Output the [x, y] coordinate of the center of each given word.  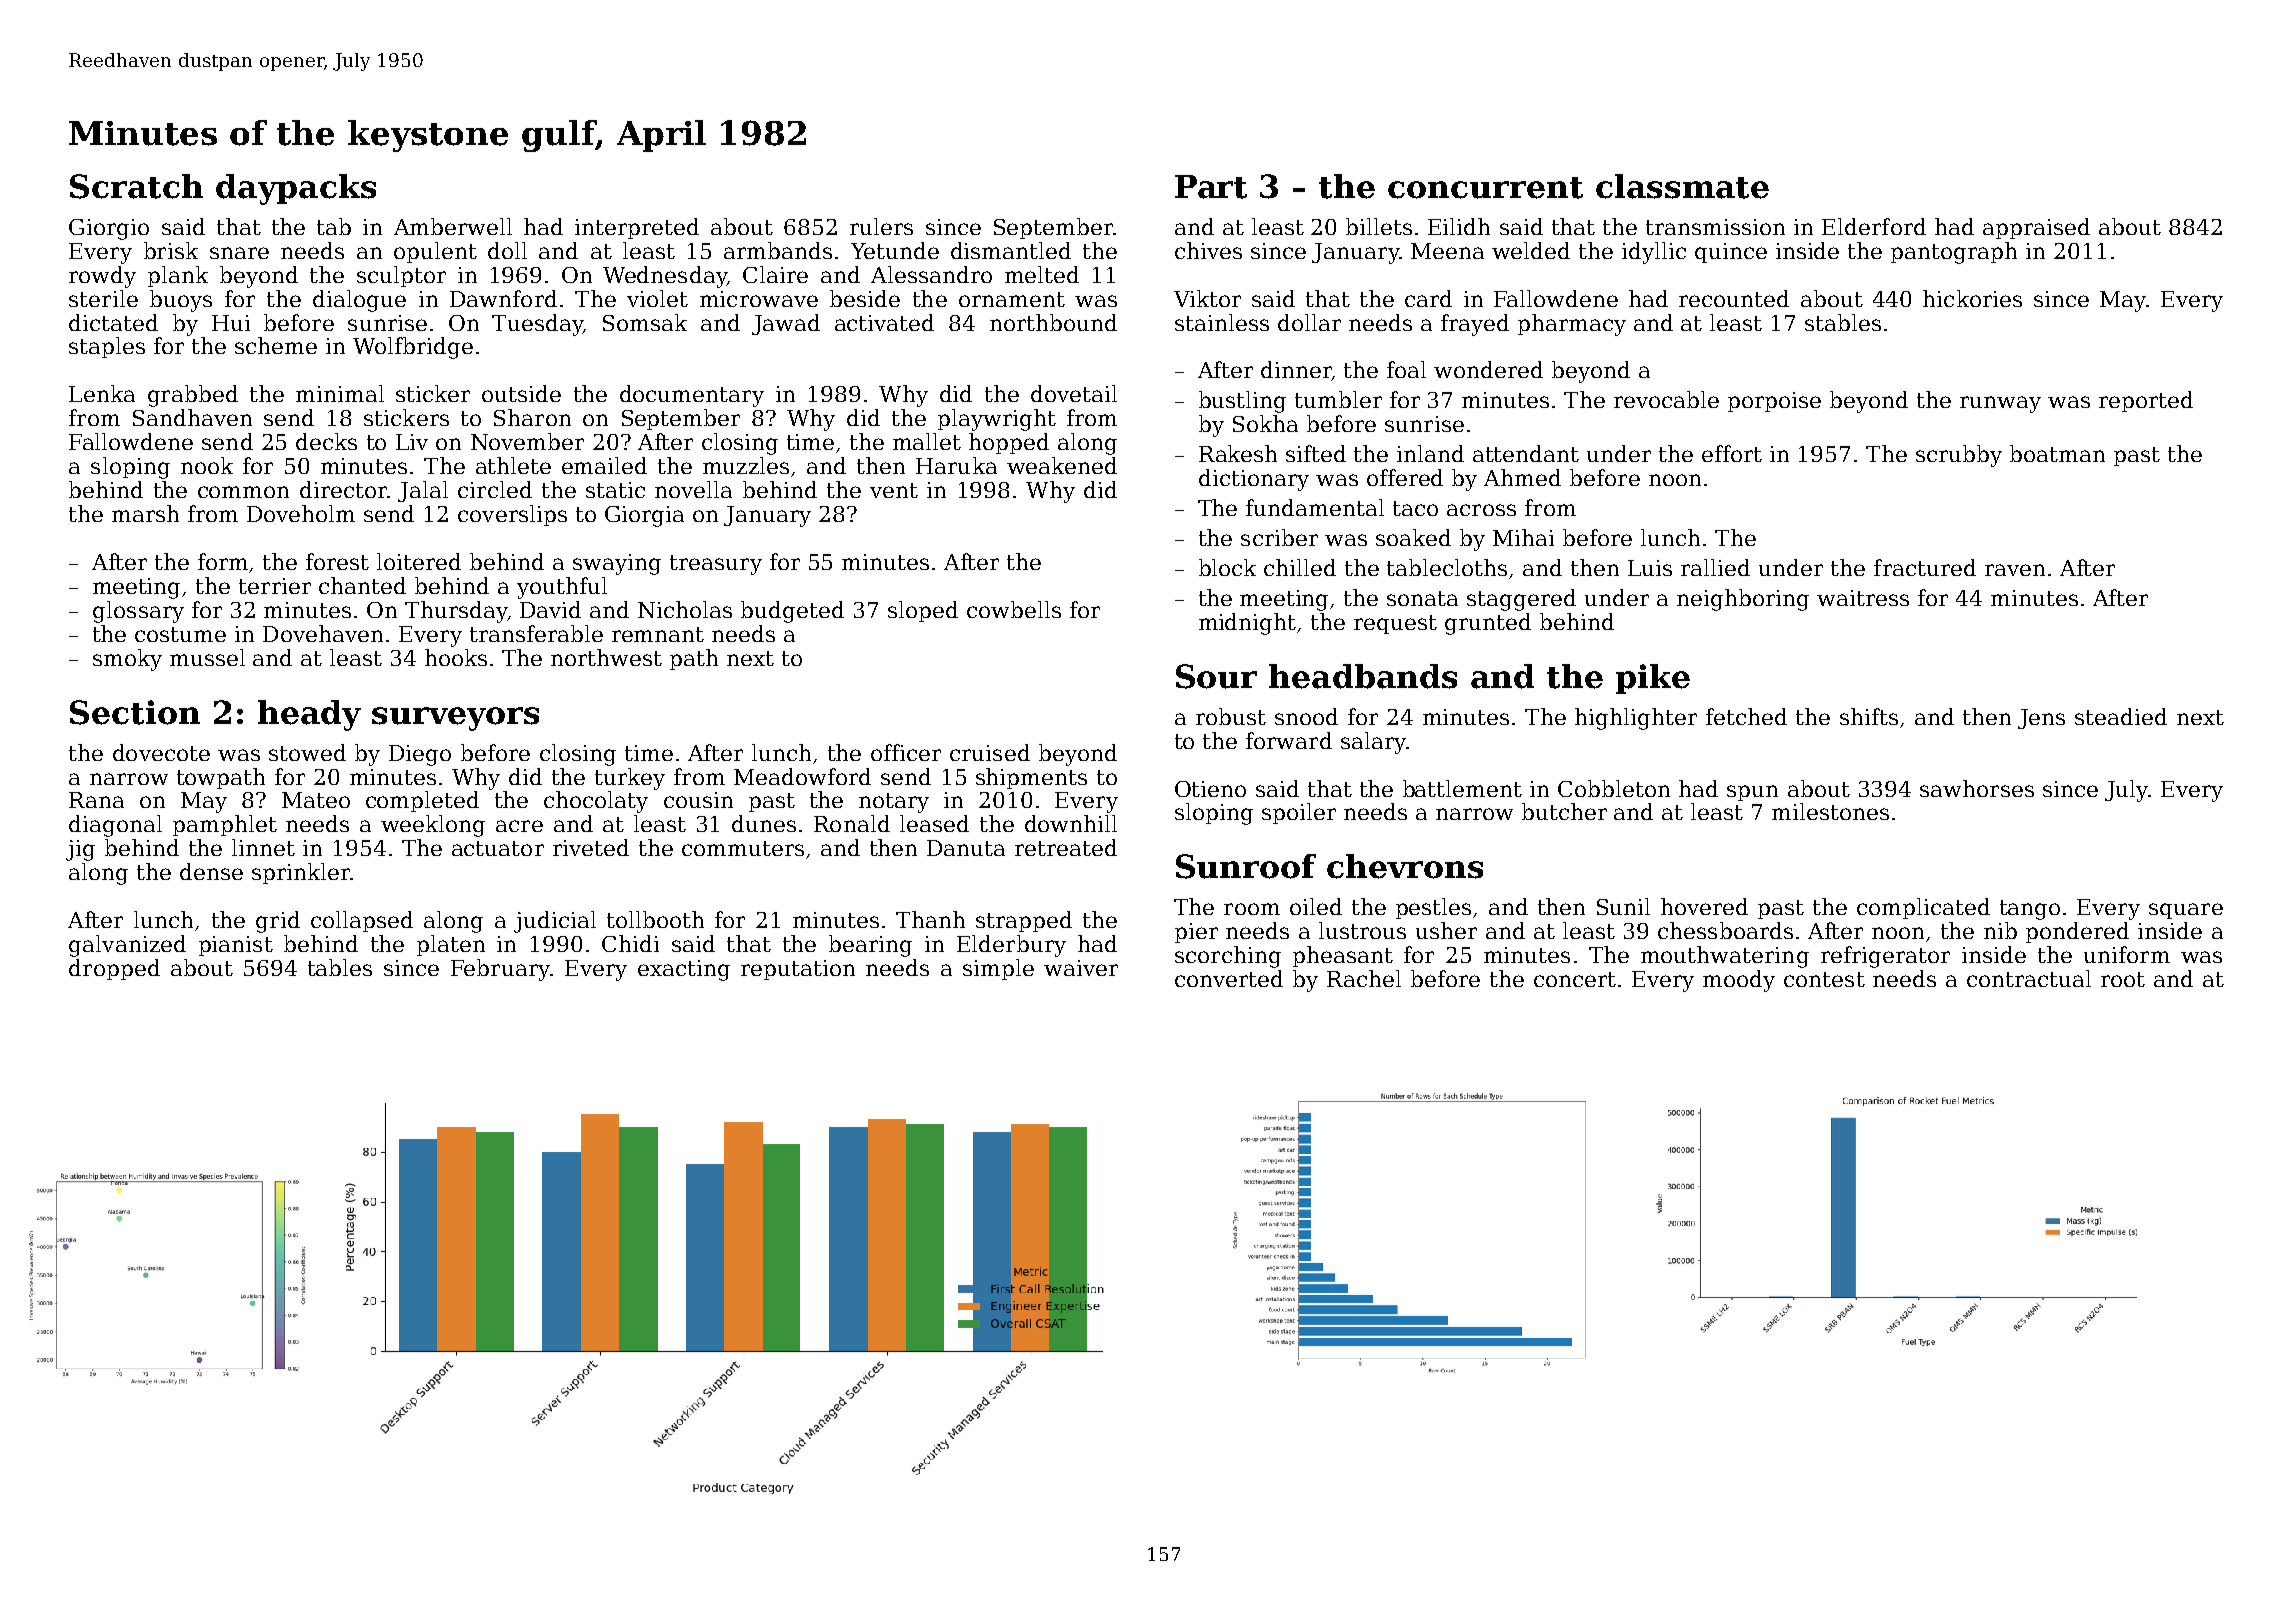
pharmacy [1572, 325]
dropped [114, 969]
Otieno [1210, 789]
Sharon [532, 417]
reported [2146, 401]
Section [135, 712]
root [2123, 979]
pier [1196, 933]
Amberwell [453, 226]
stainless [1222, 322]
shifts [1869, 716]
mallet [927, 441]
